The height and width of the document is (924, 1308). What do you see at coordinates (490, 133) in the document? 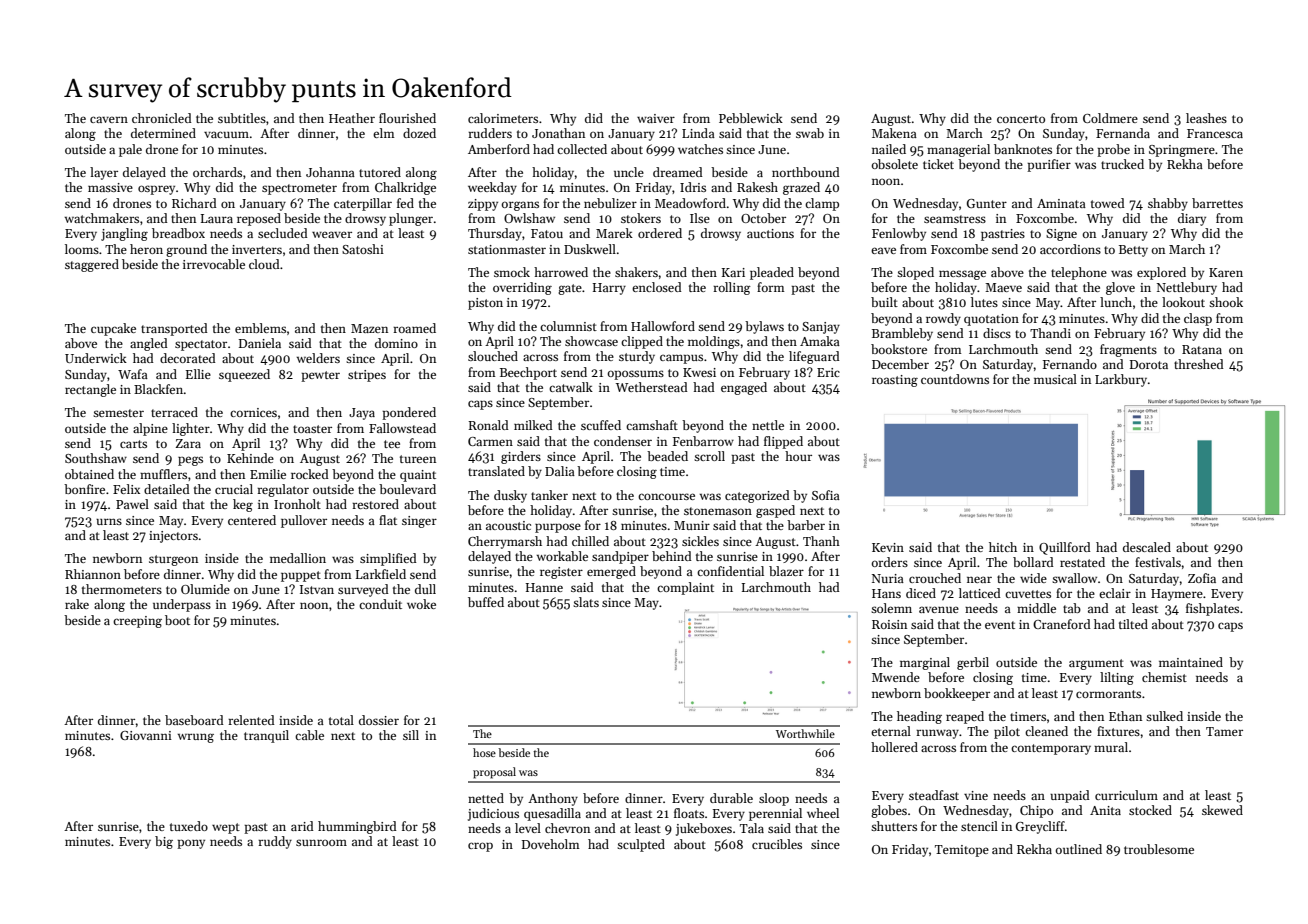
I see `rudders` at bounding box center [490, 133].
